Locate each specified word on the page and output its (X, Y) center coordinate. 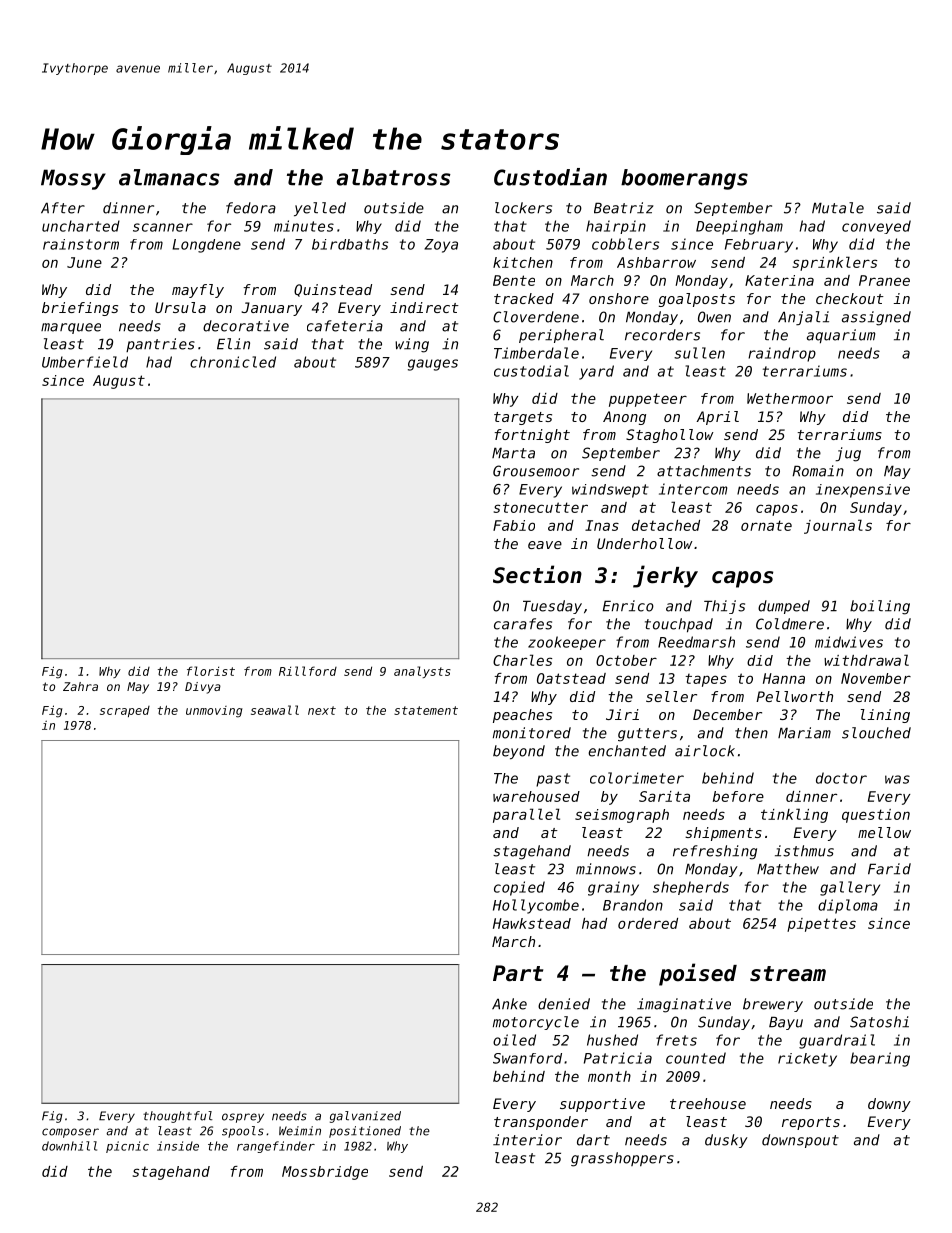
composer (70, 1133)
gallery (850, 888)
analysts (422, 672)
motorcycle (536, 1023)
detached (666, 525)
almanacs (169, 177)
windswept (610, 491)
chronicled (233, 362)
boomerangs (684, 179)
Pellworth (794, 696)
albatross (394, 177)
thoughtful (178, 1117)
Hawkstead (532, 923)
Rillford (308, 671)
